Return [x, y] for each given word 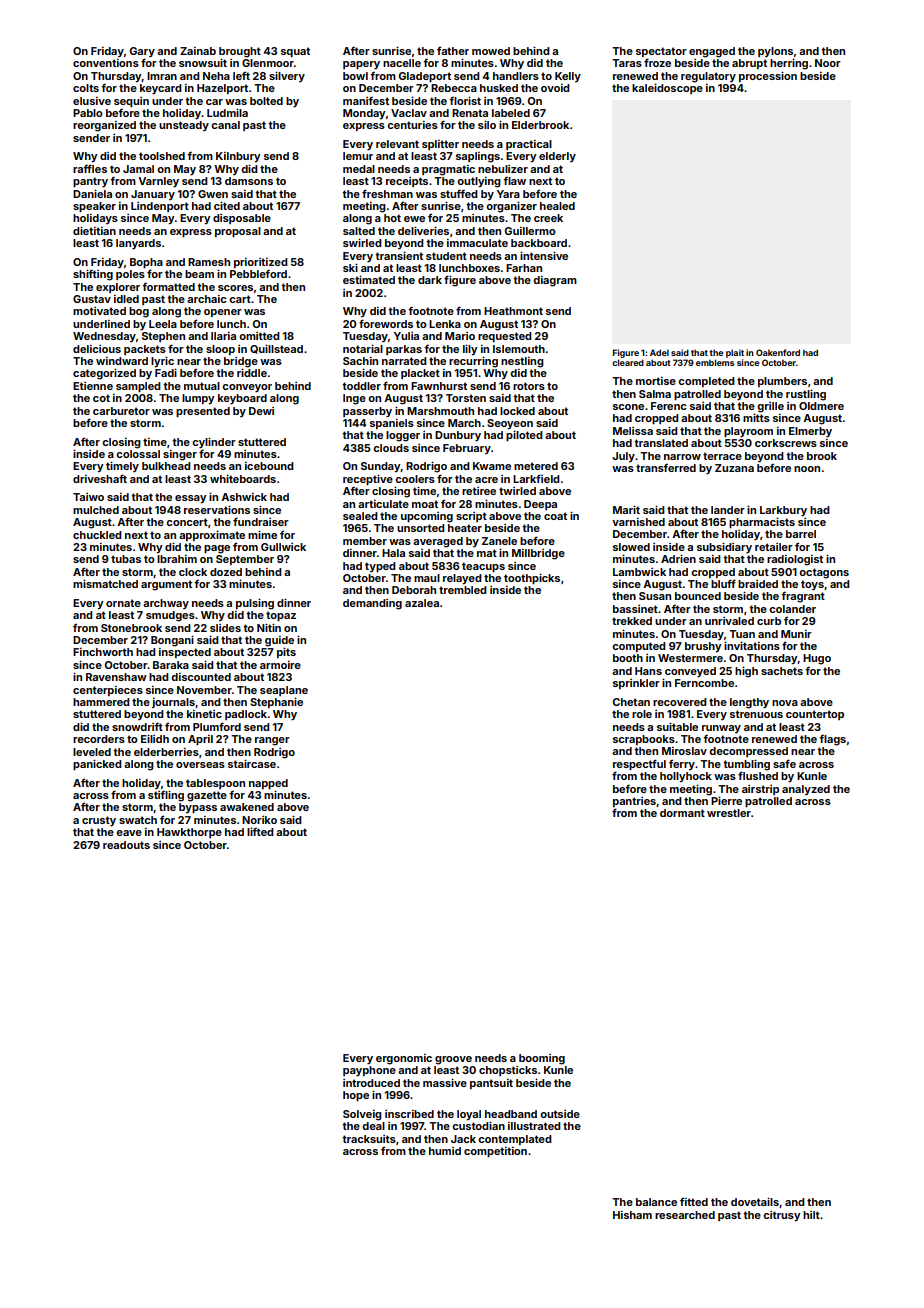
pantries [634, 802]
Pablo [88, 113]
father [453, 50]
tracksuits [369, 1139]
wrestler [729, 813]
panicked [97, 764]
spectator [661, 52]
